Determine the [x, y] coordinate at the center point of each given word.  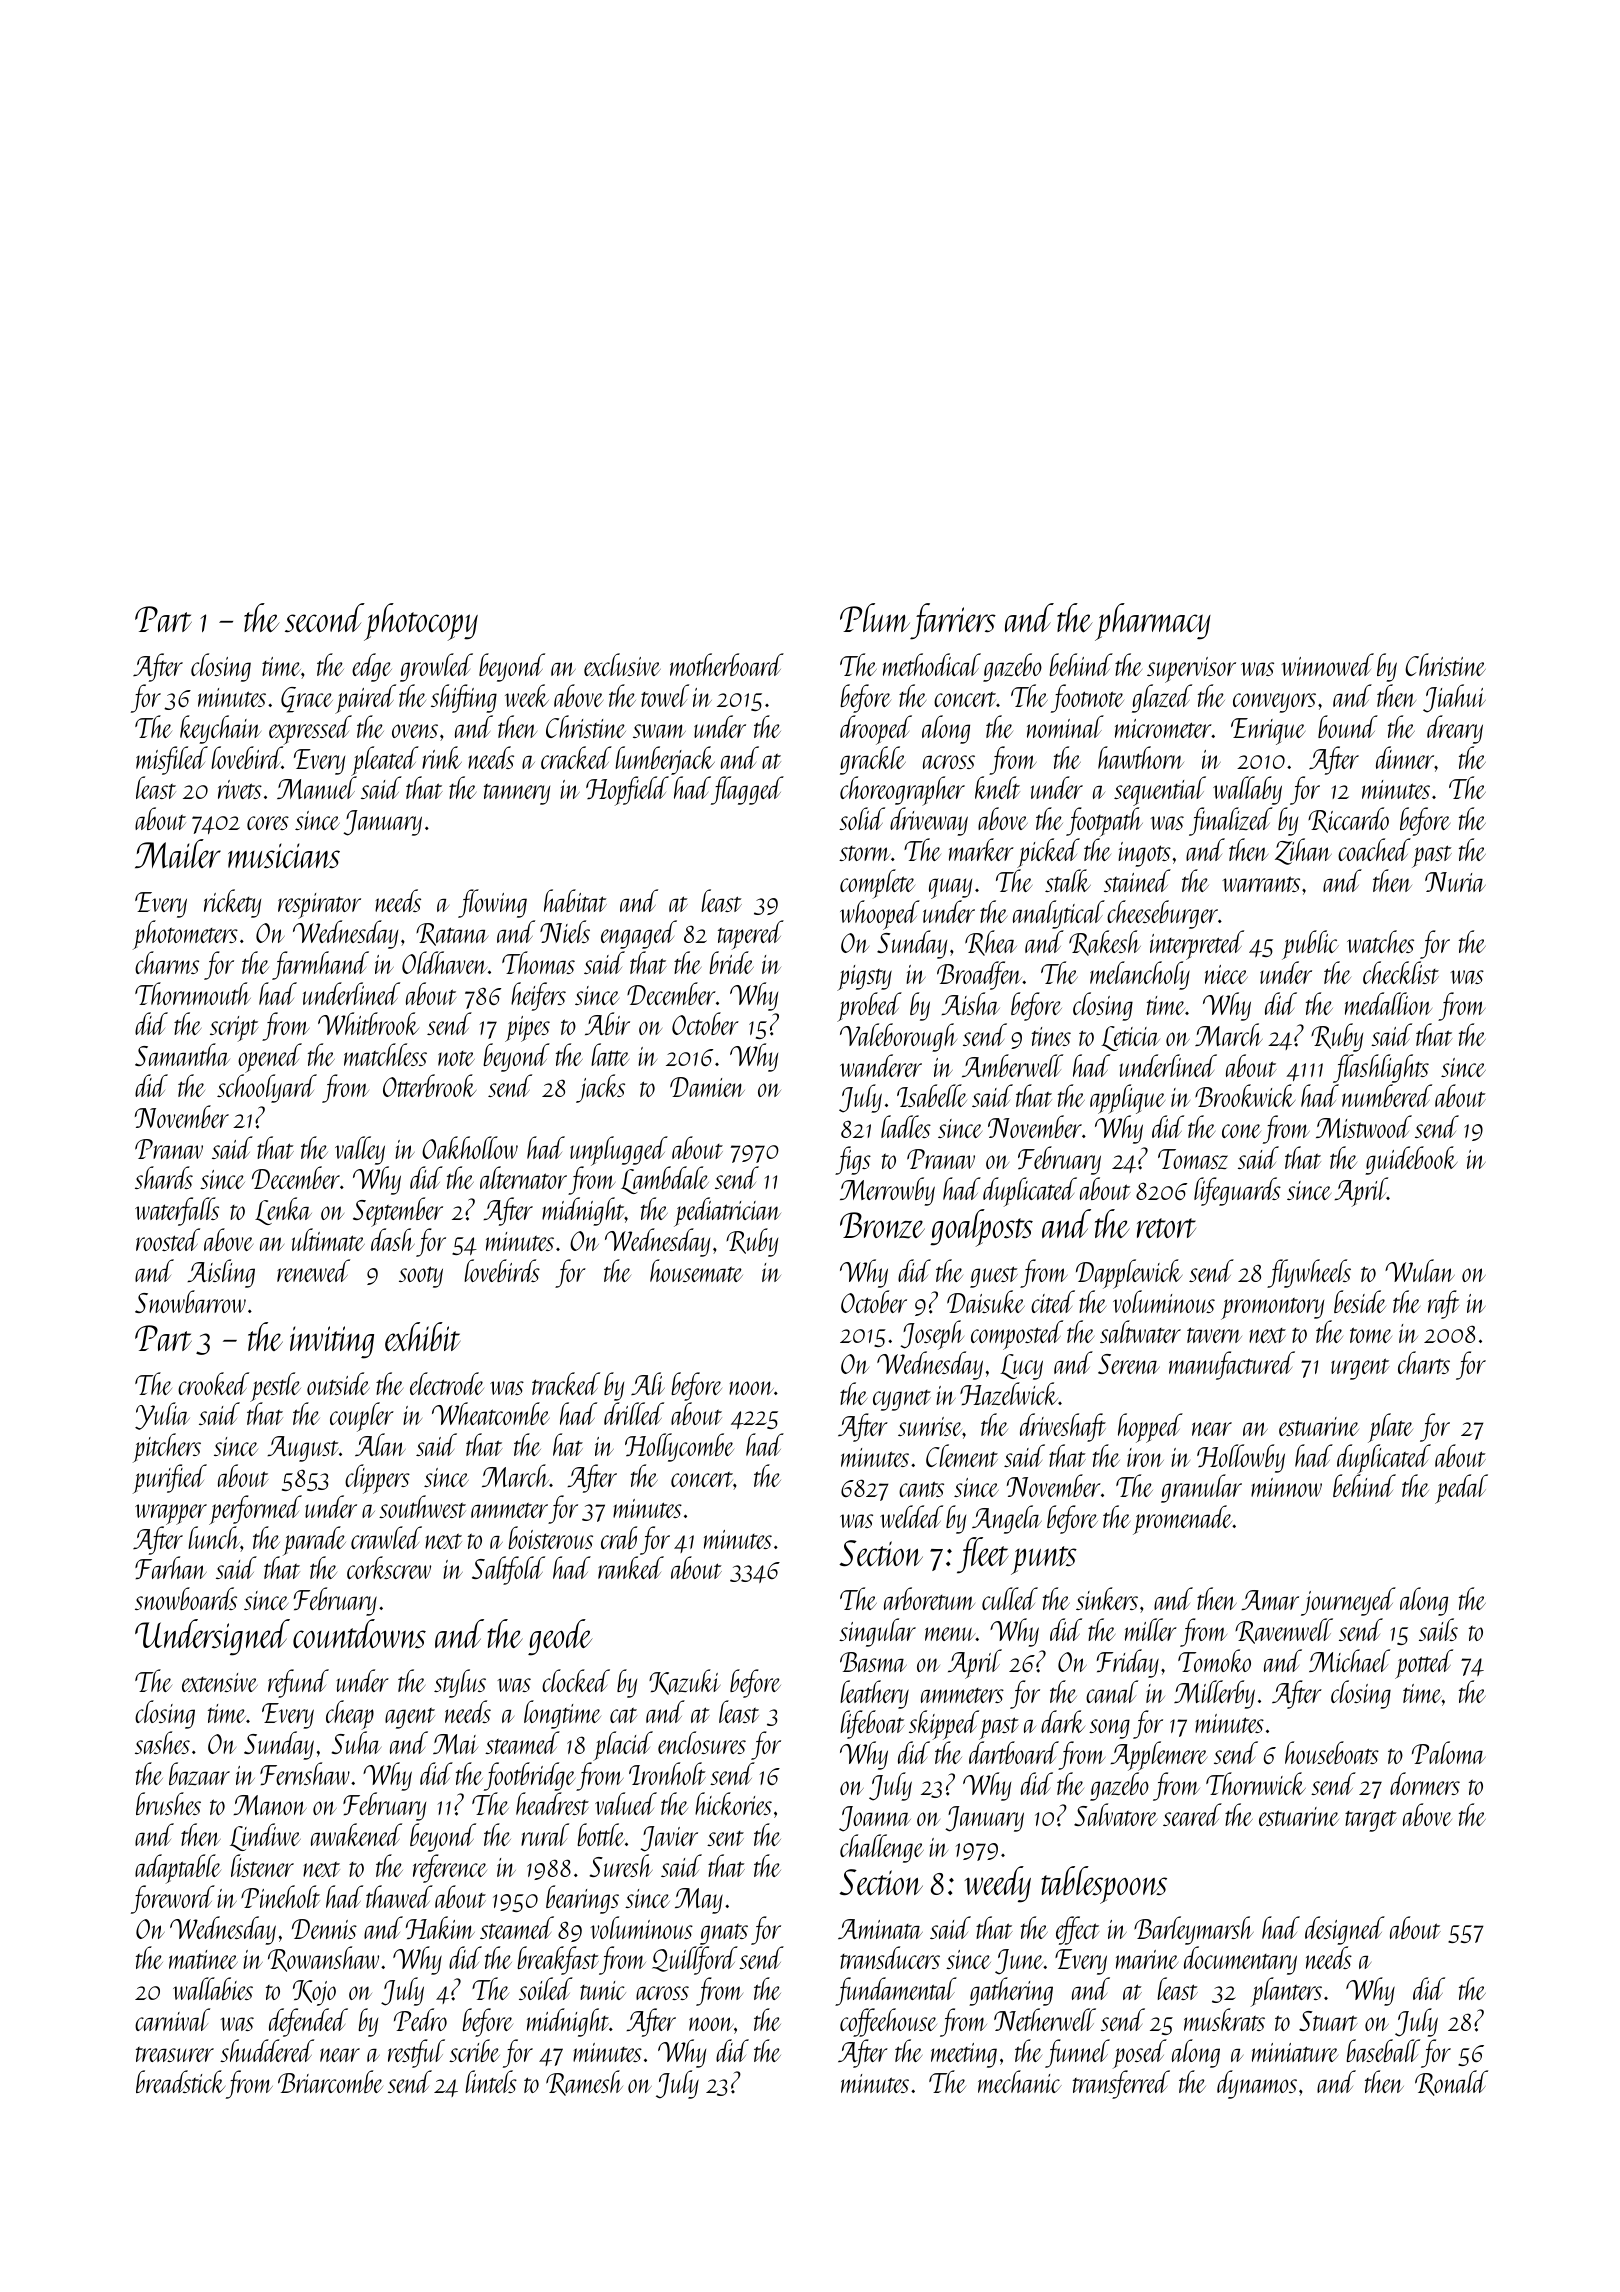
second [324, 618]
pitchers [167, 1448]
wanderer [881, 1065]
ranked [631, 1567]
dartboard [1014, 1752]
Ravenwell [1284, 1631]
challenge [882, 1848]
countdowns [359, 1634]
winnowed [1327, 664]
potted [1424, 1664]
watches [1380, 941]
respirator [319, 906]
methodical [932, 664]
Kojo [314, 1993]
